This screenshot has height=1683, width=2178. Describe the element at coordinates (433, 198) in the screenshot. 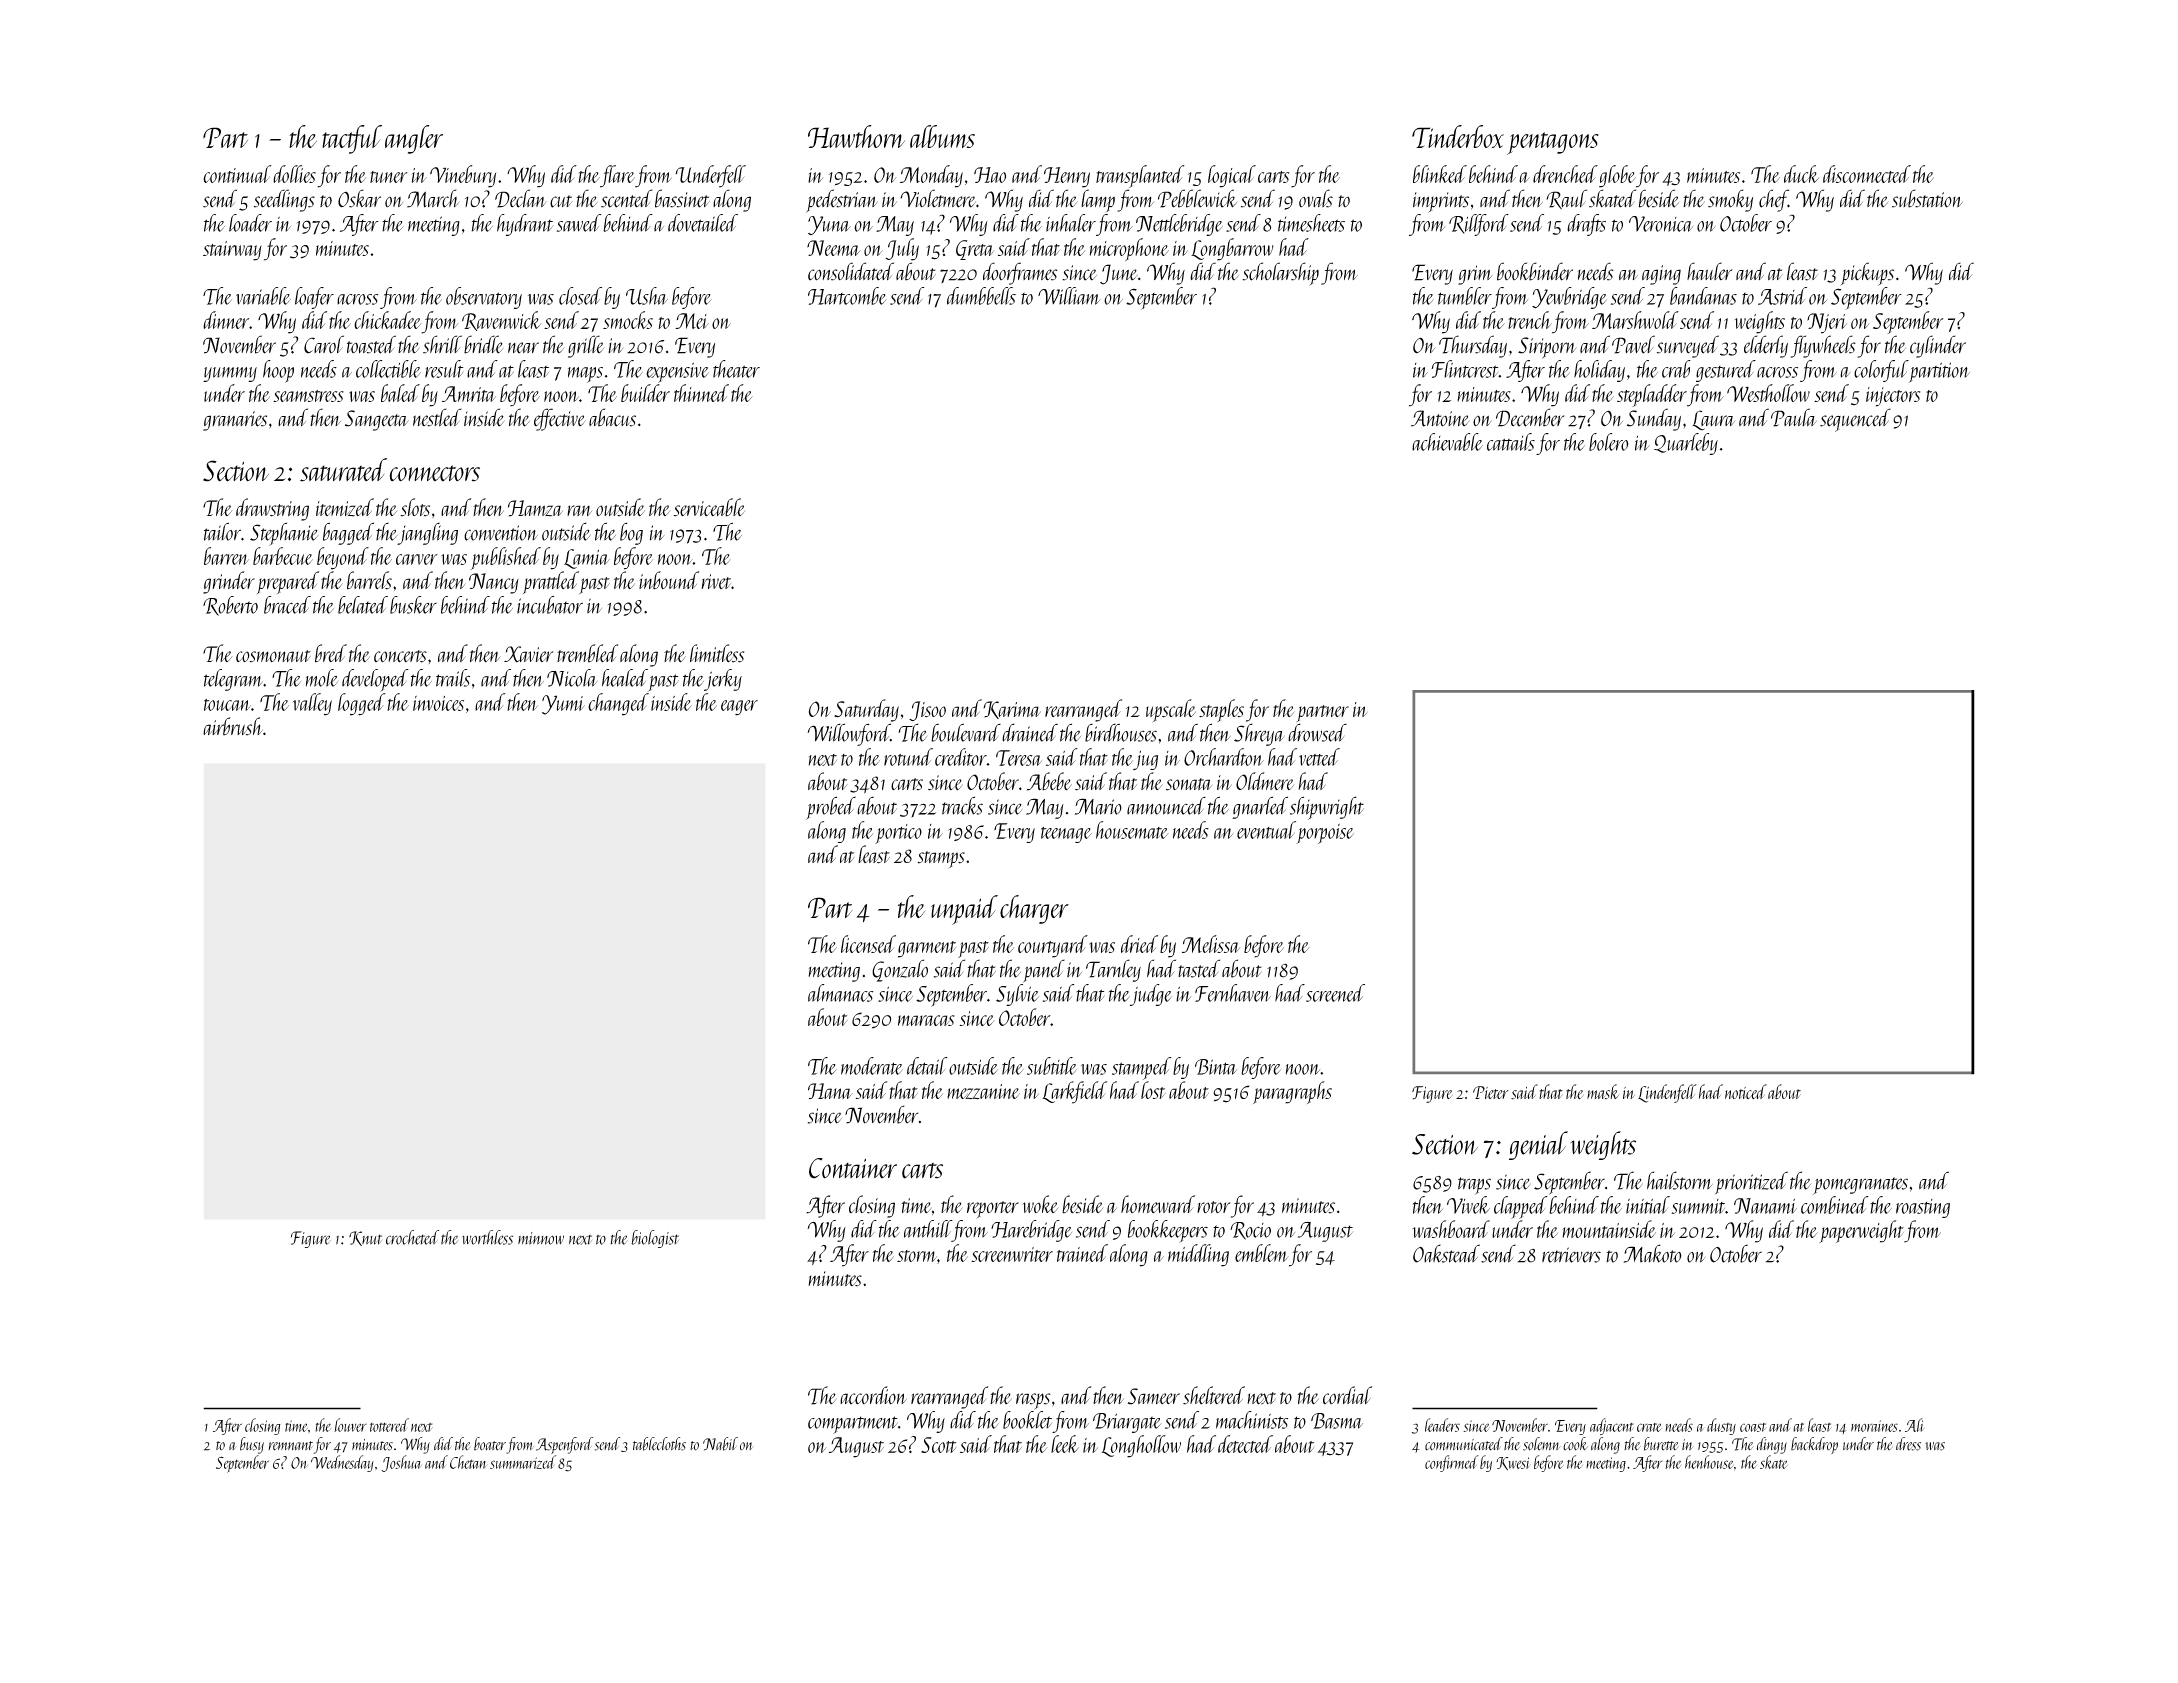

I see `March` at that location.
